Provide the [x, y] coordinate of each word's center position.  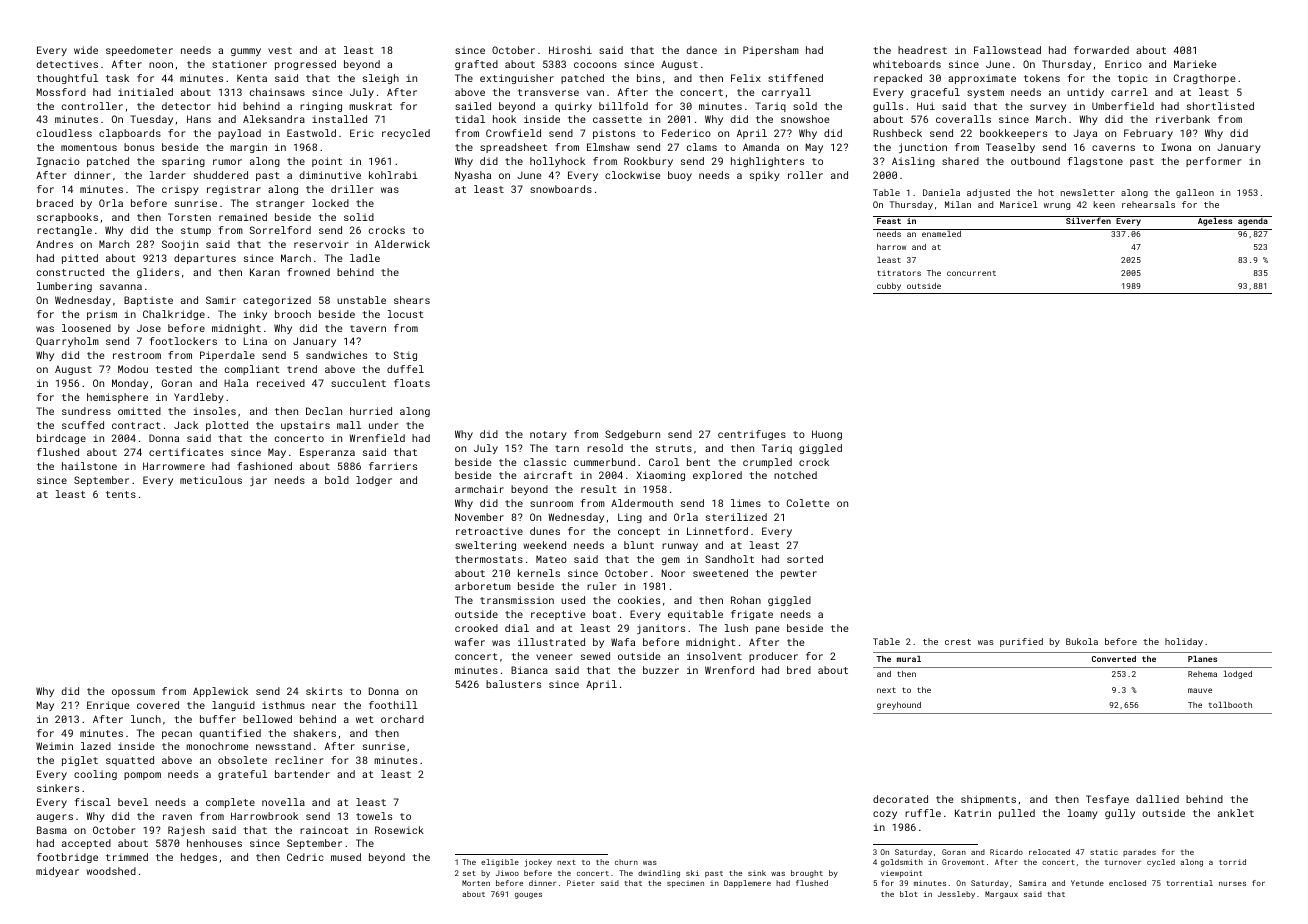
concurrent [971, 273]
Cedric [305, 857]
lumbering [64, 287]
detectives [67, 64]
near [324, 706]
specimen [685, 884]
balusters [513, 684]
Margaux [1001, 895]
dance [701, 50]
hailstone [89, 466]
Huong [827, 435]
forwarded [1101, 50]
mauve [1200, 690]
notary [548, 435]
